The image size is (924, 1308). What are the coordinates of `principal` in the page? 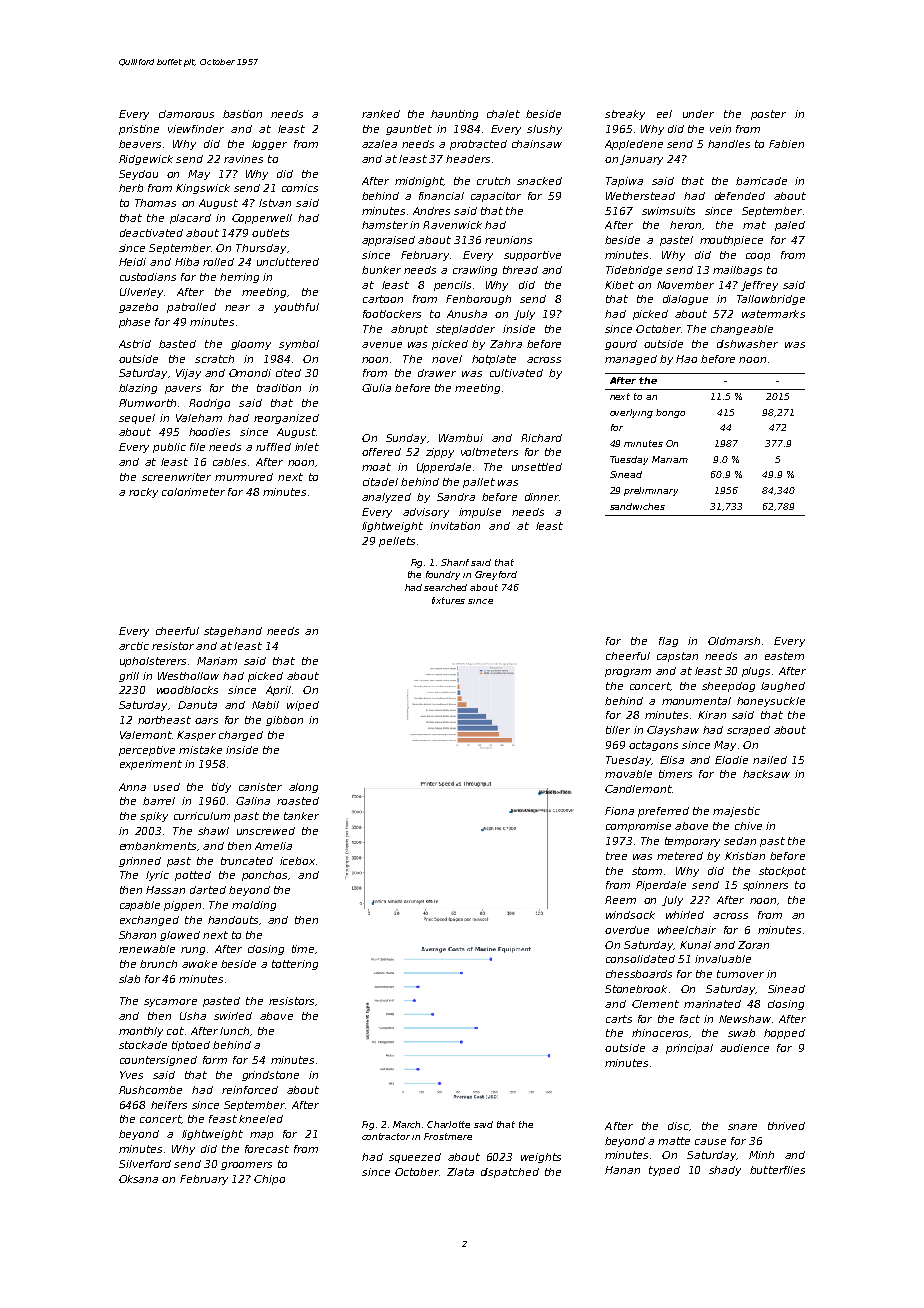 It's located at (689, 1049).
